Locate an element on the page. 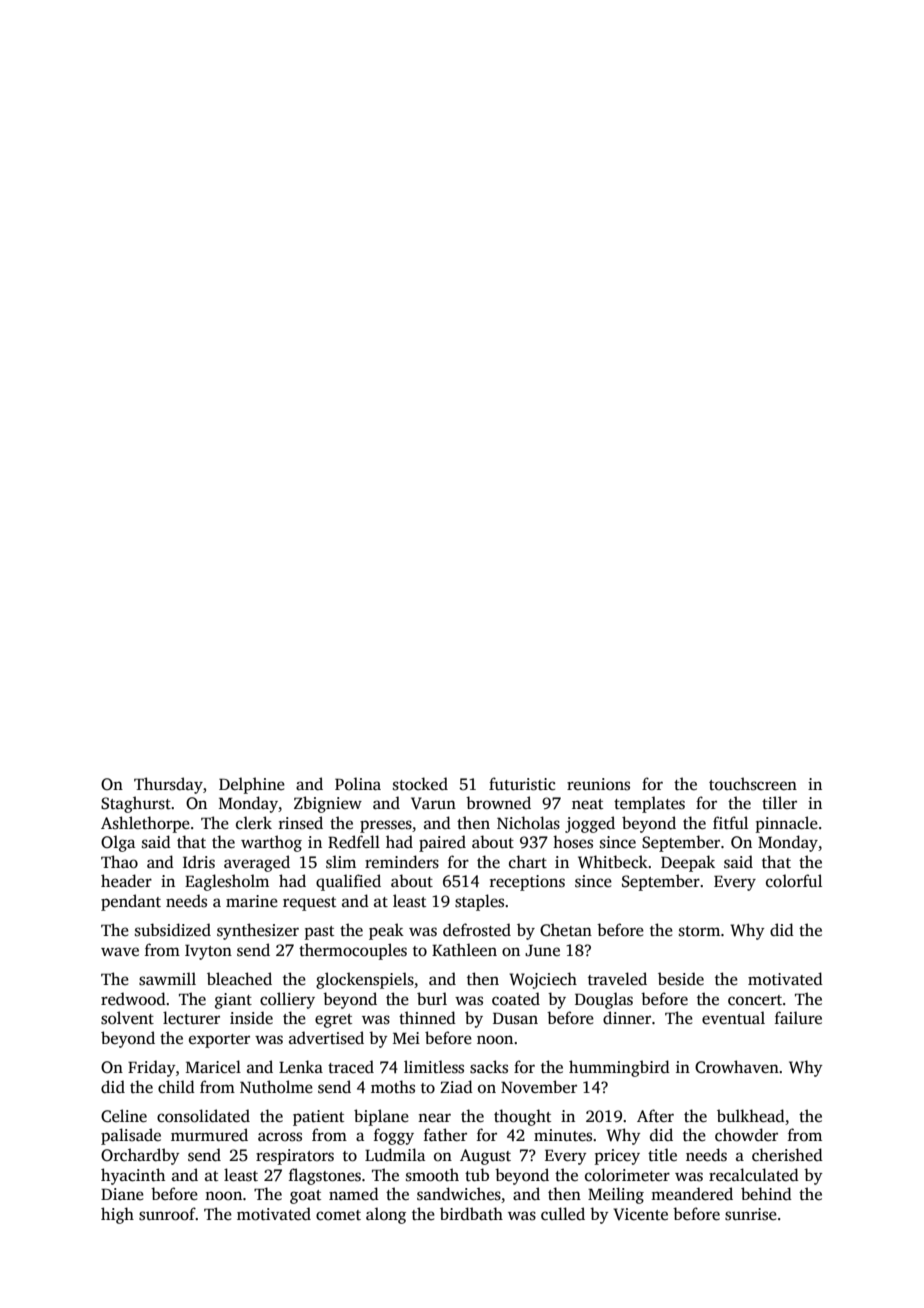  peak is located at coordinates (386, 931).
